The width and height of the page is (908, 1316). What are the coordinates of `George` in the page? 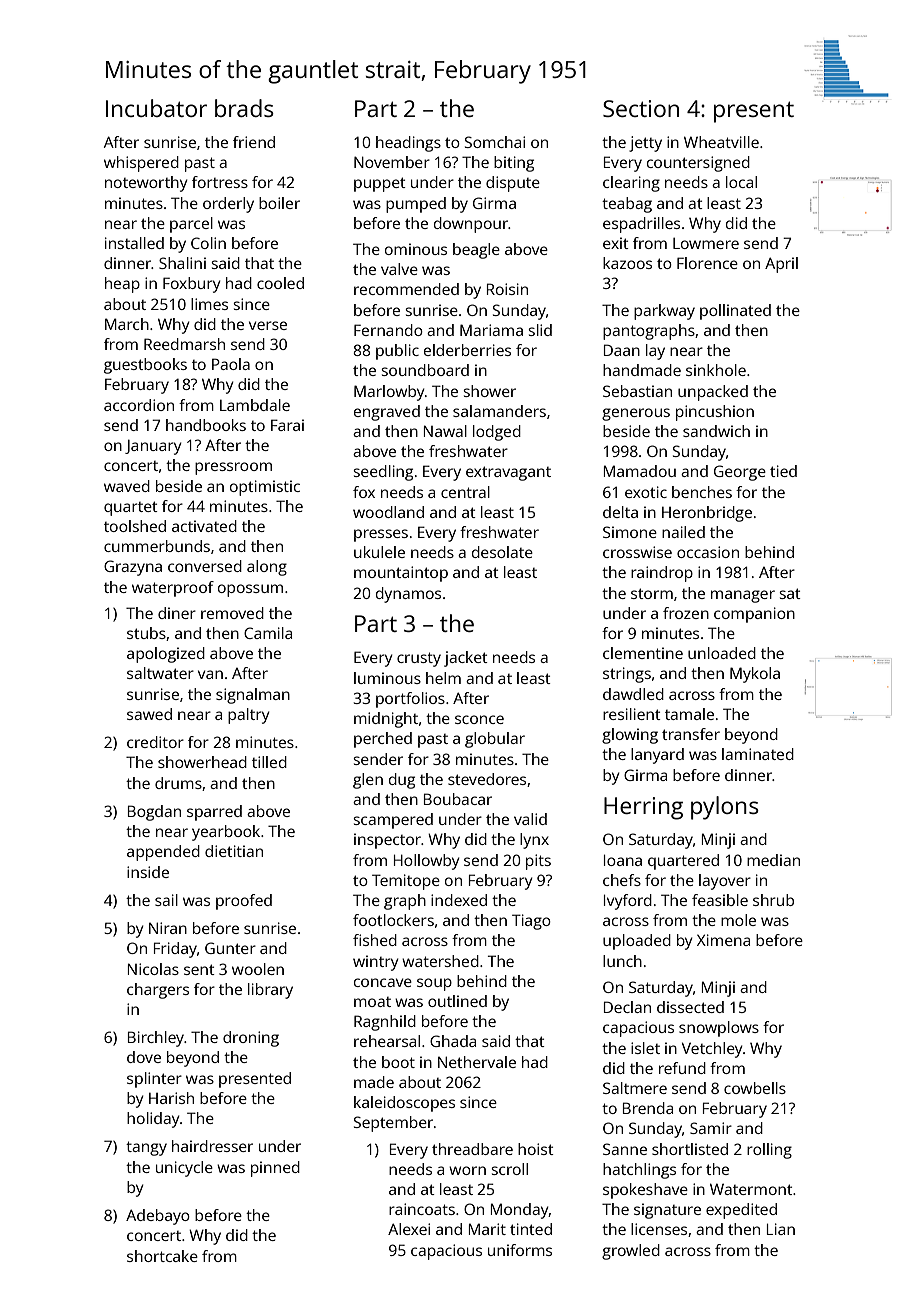 It's located at (740, 473).
